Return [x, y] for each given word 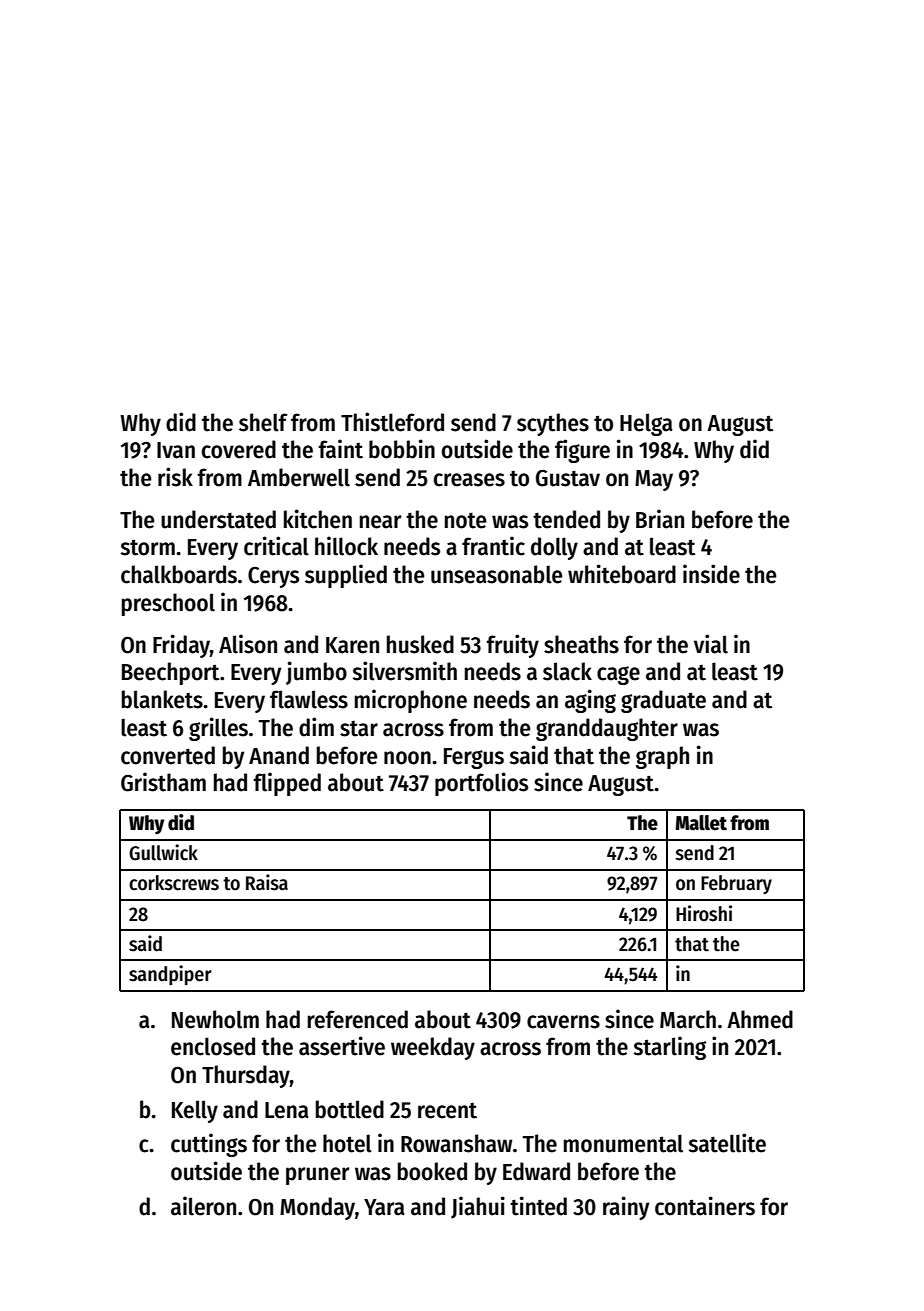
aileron [203, 1206]
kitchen [318, 519]
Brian [660, 519]
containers [705, 1206]
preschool [168, 604]
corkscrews [174, 883]
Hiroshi [704, 913]
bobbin [402, 449]
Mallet [701, 823]
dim [316, 727]
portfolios [481, 784]
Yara [384, 1207]
